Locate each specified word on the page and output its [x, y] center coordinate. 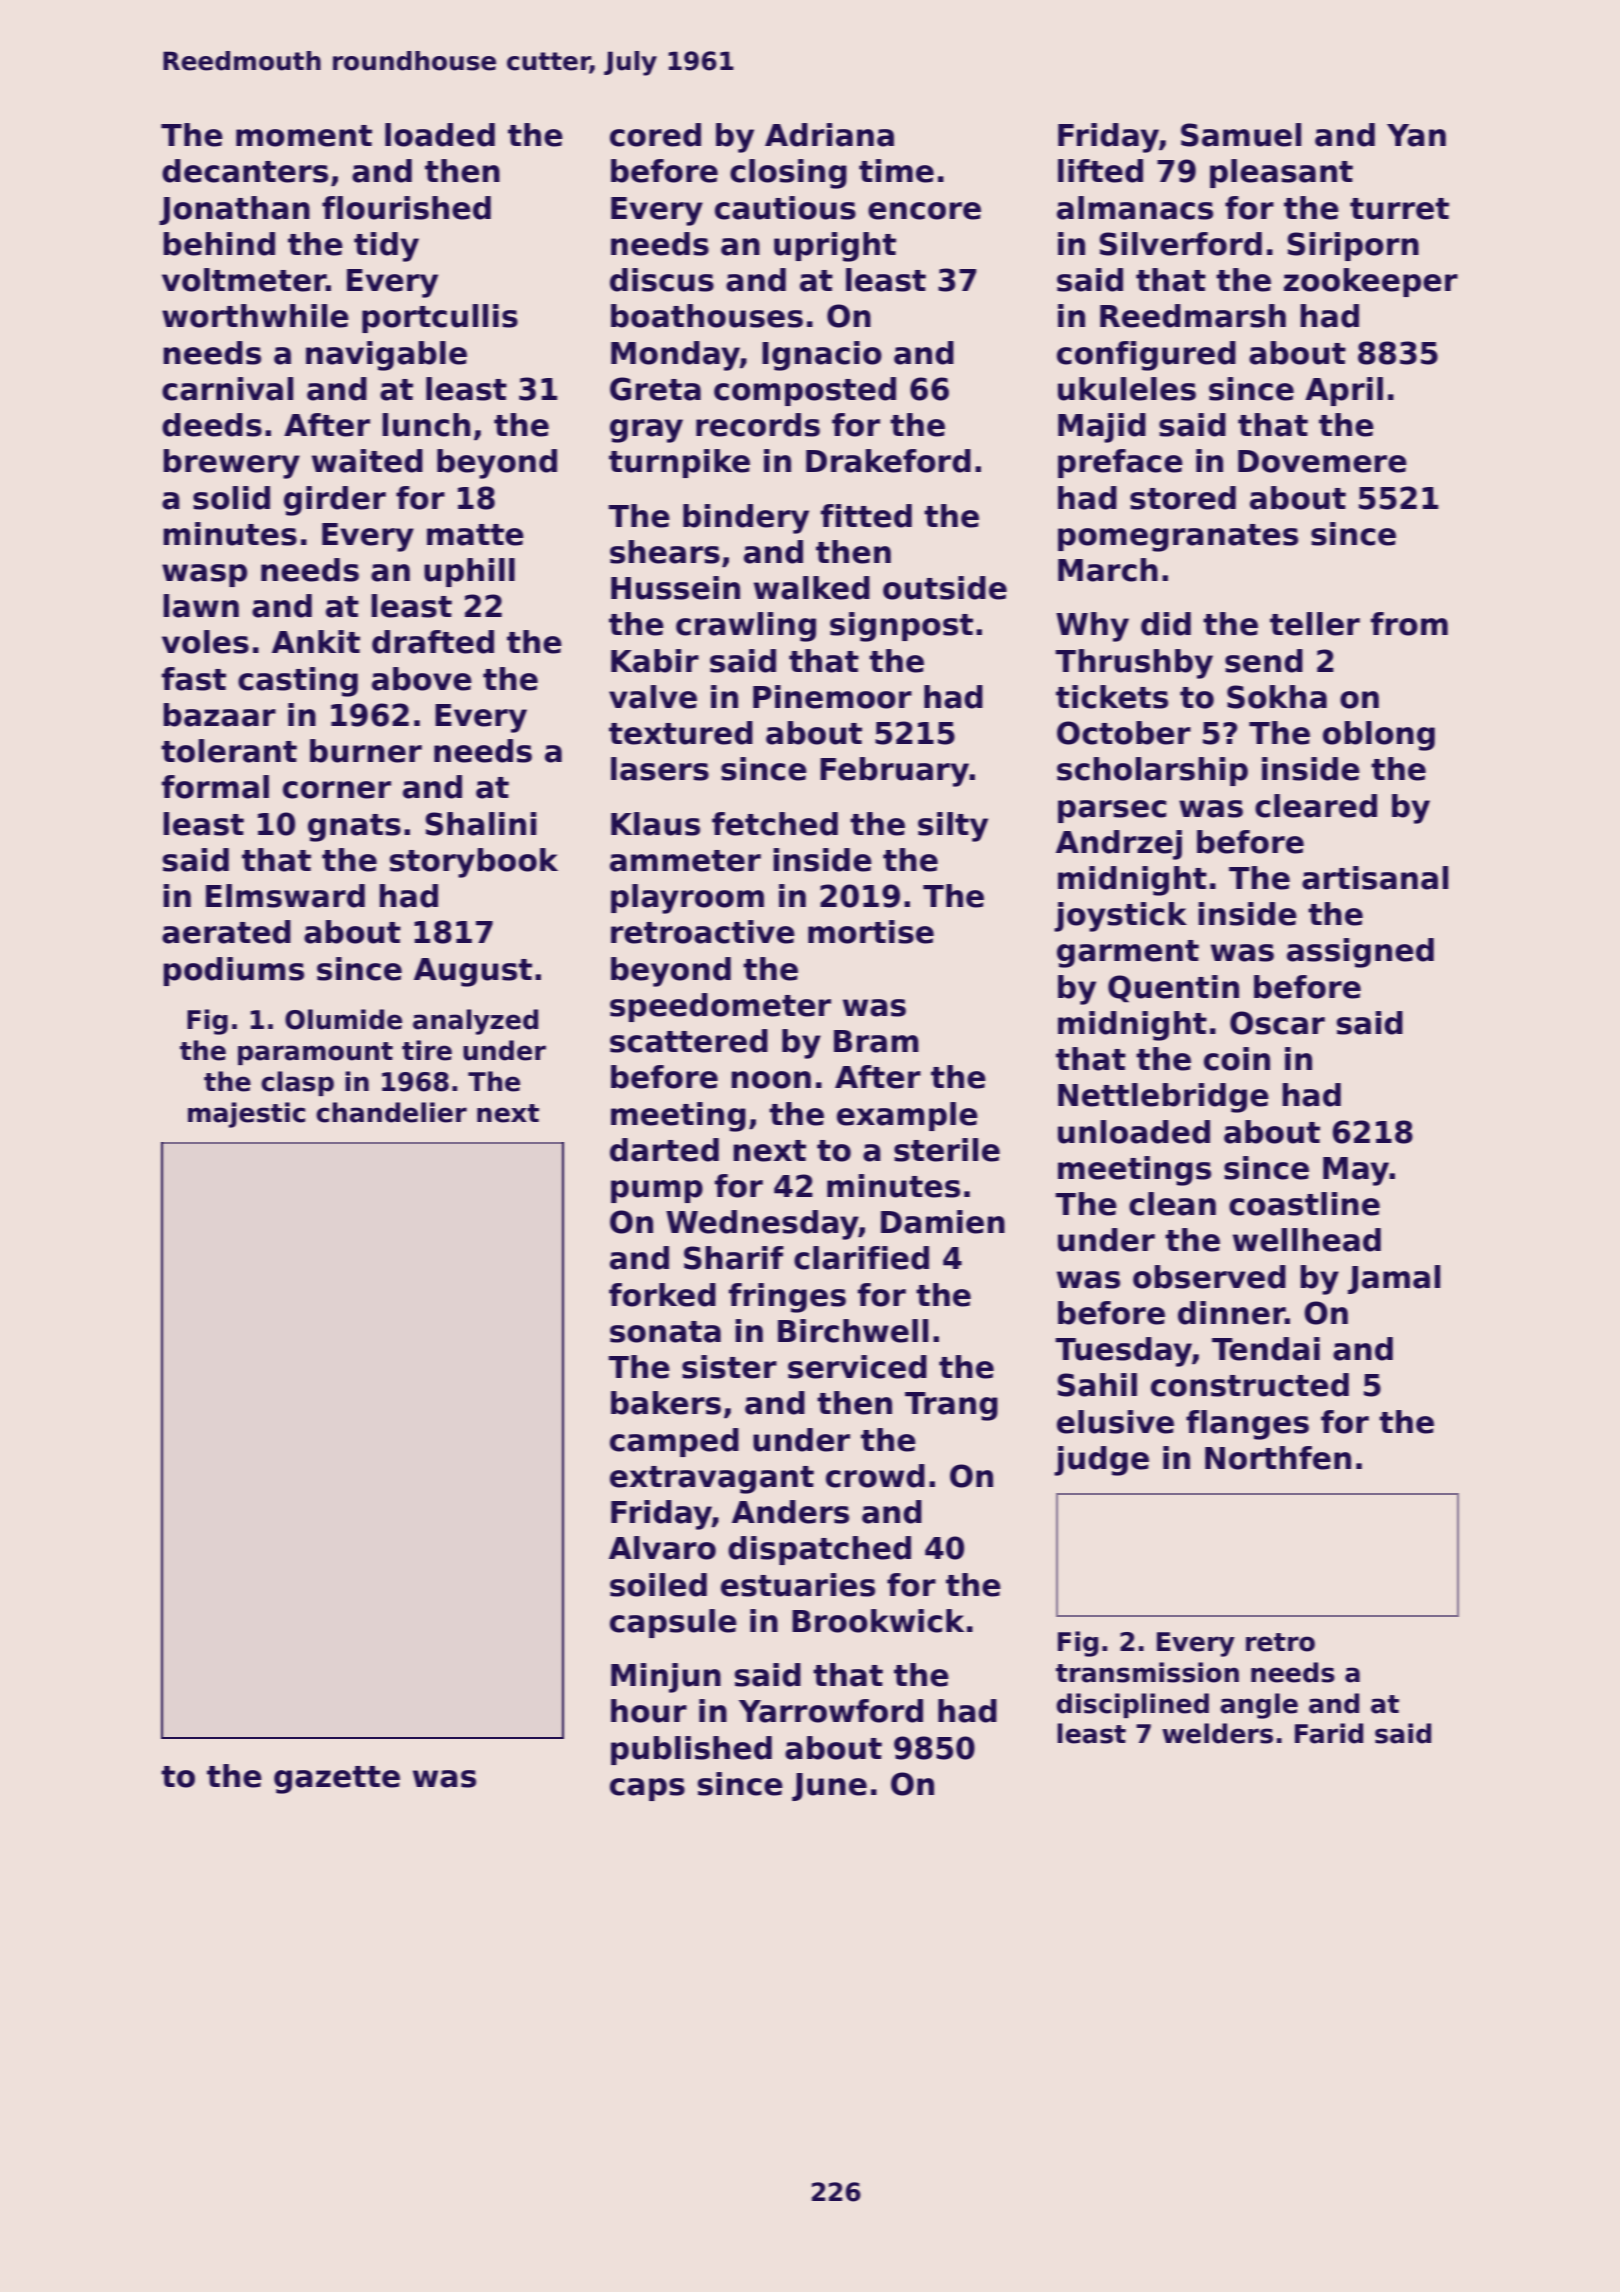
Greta [655, 389]
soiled [658, 1585]
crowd [875, 1476]
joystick [1120, 917]
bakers [666, 1403]
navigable [386, 356]
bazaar [219, 715]
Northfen [1278, 1458]
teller [1315, 624]
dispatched [819, 1550]
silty [953, 827]
